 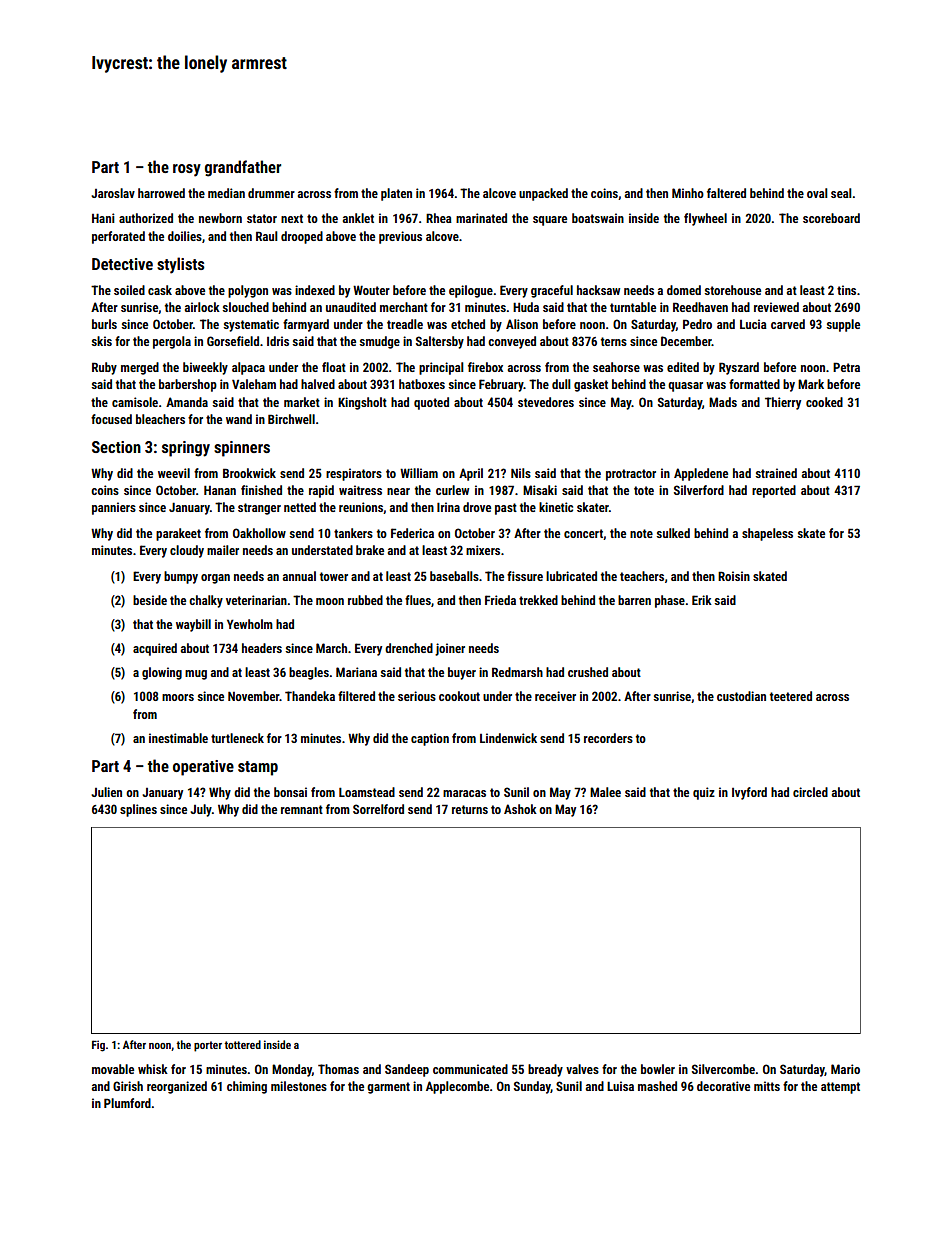 I want to click on Minho, so click(x=688, y=193).
